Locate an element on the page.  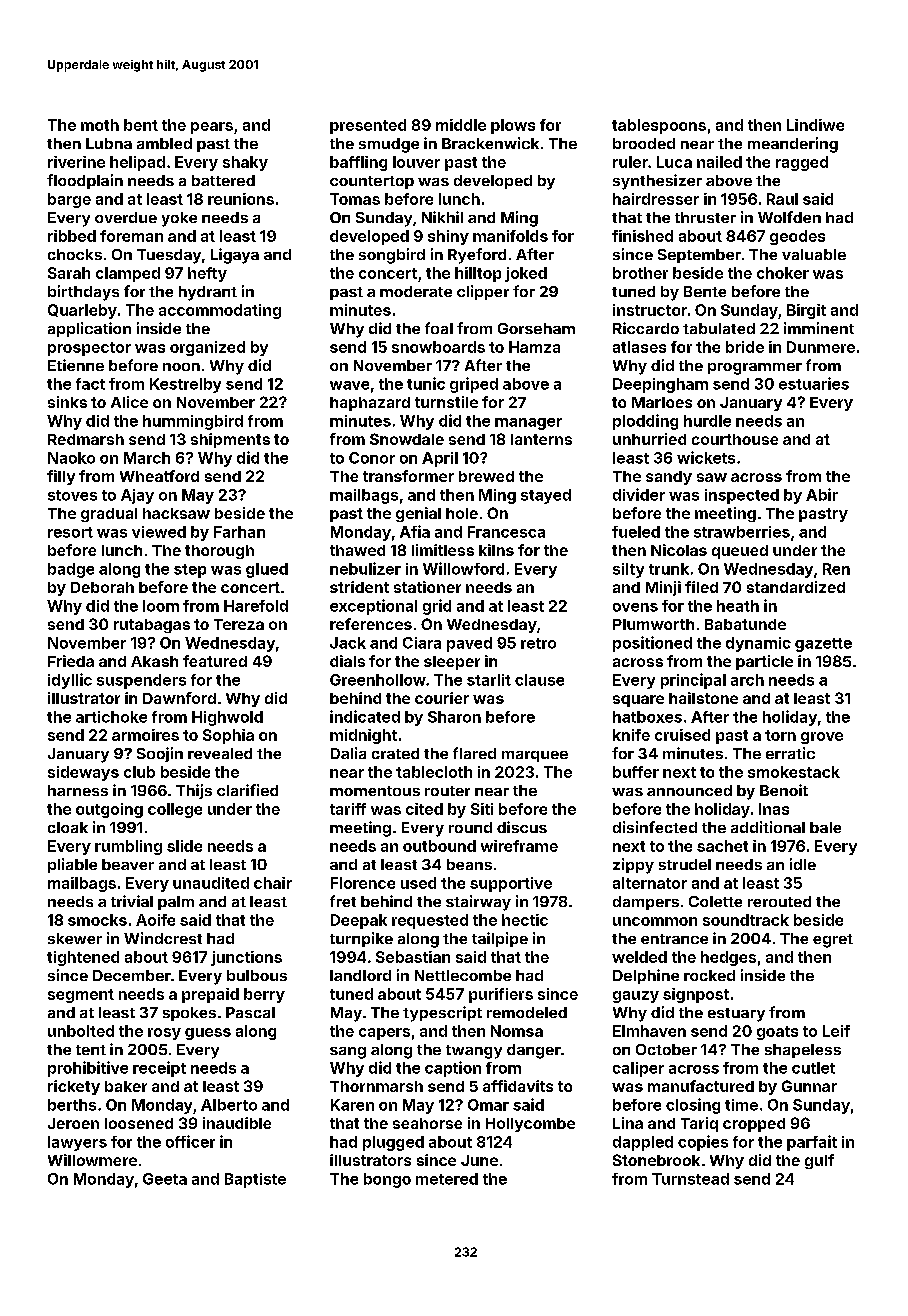
gulf is located at coordinates (819, 1161).
